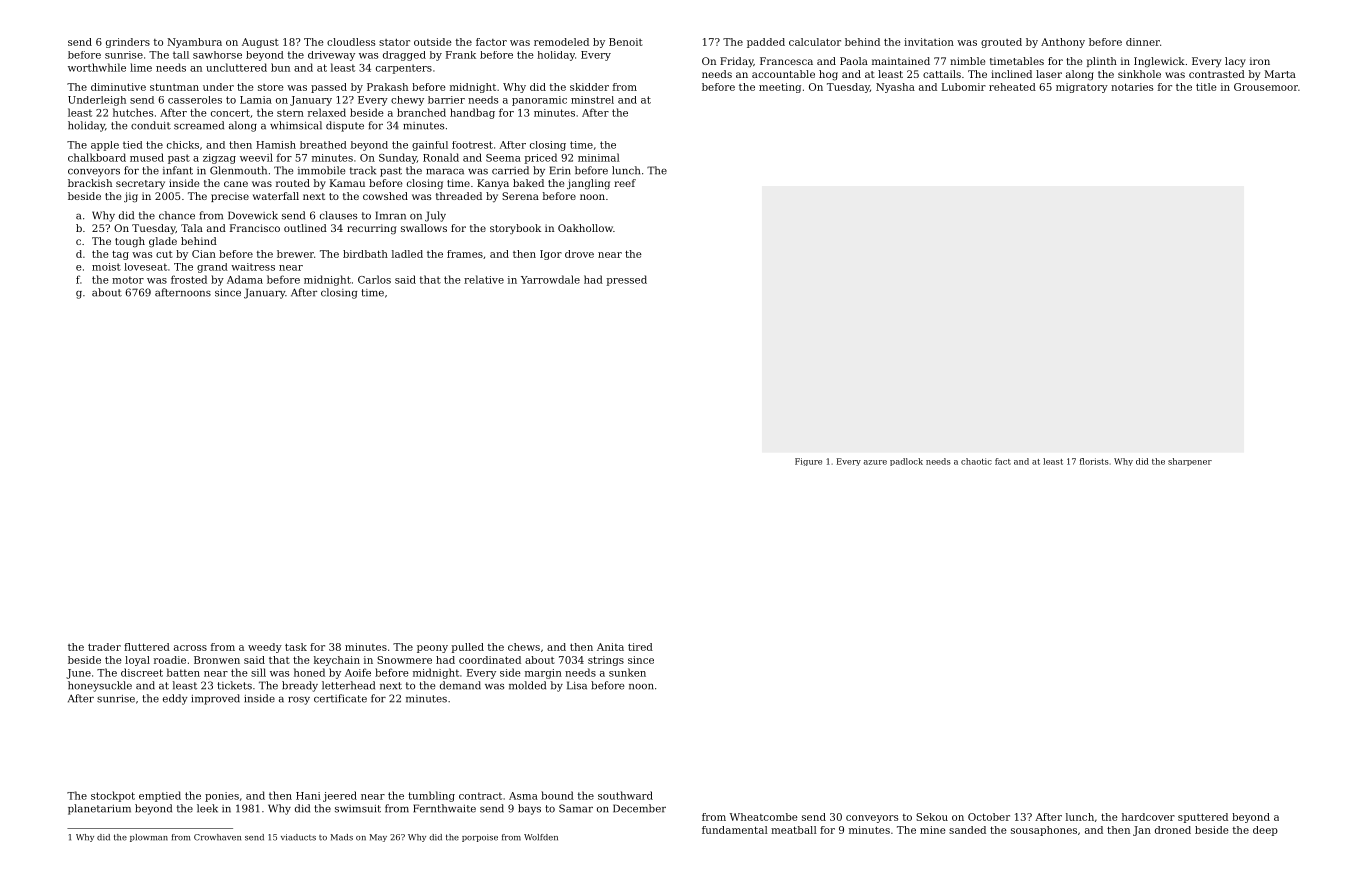 The width and height of the screenshot is (1372, 887). I want to click on pressed, so click(627, 280).
